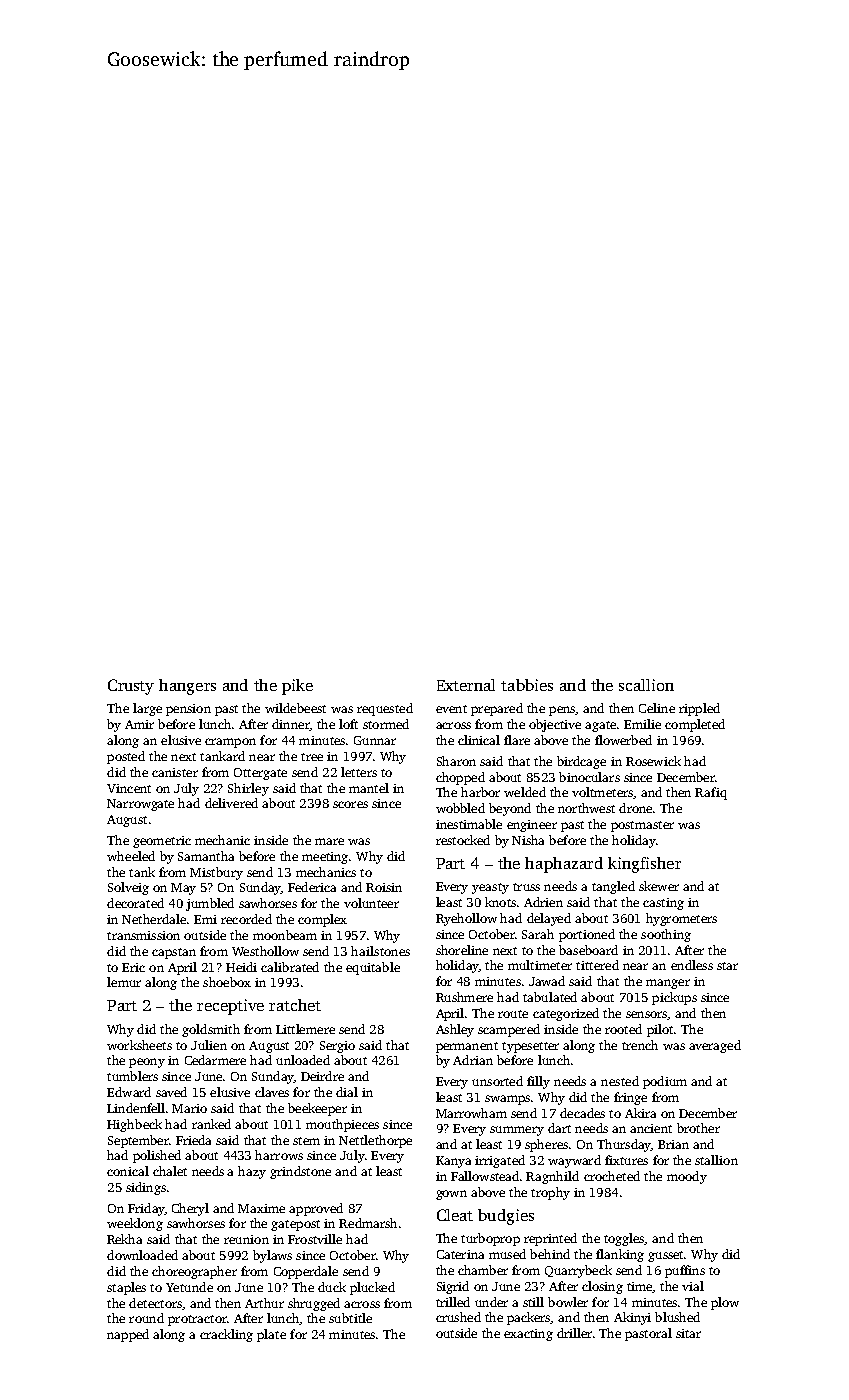 Image resolution: width=849 pixels, height=1400 pixels. What do you see at coordinates (271, 1335) in the document?
I see `plate` at bounding box center [271, 1335].
